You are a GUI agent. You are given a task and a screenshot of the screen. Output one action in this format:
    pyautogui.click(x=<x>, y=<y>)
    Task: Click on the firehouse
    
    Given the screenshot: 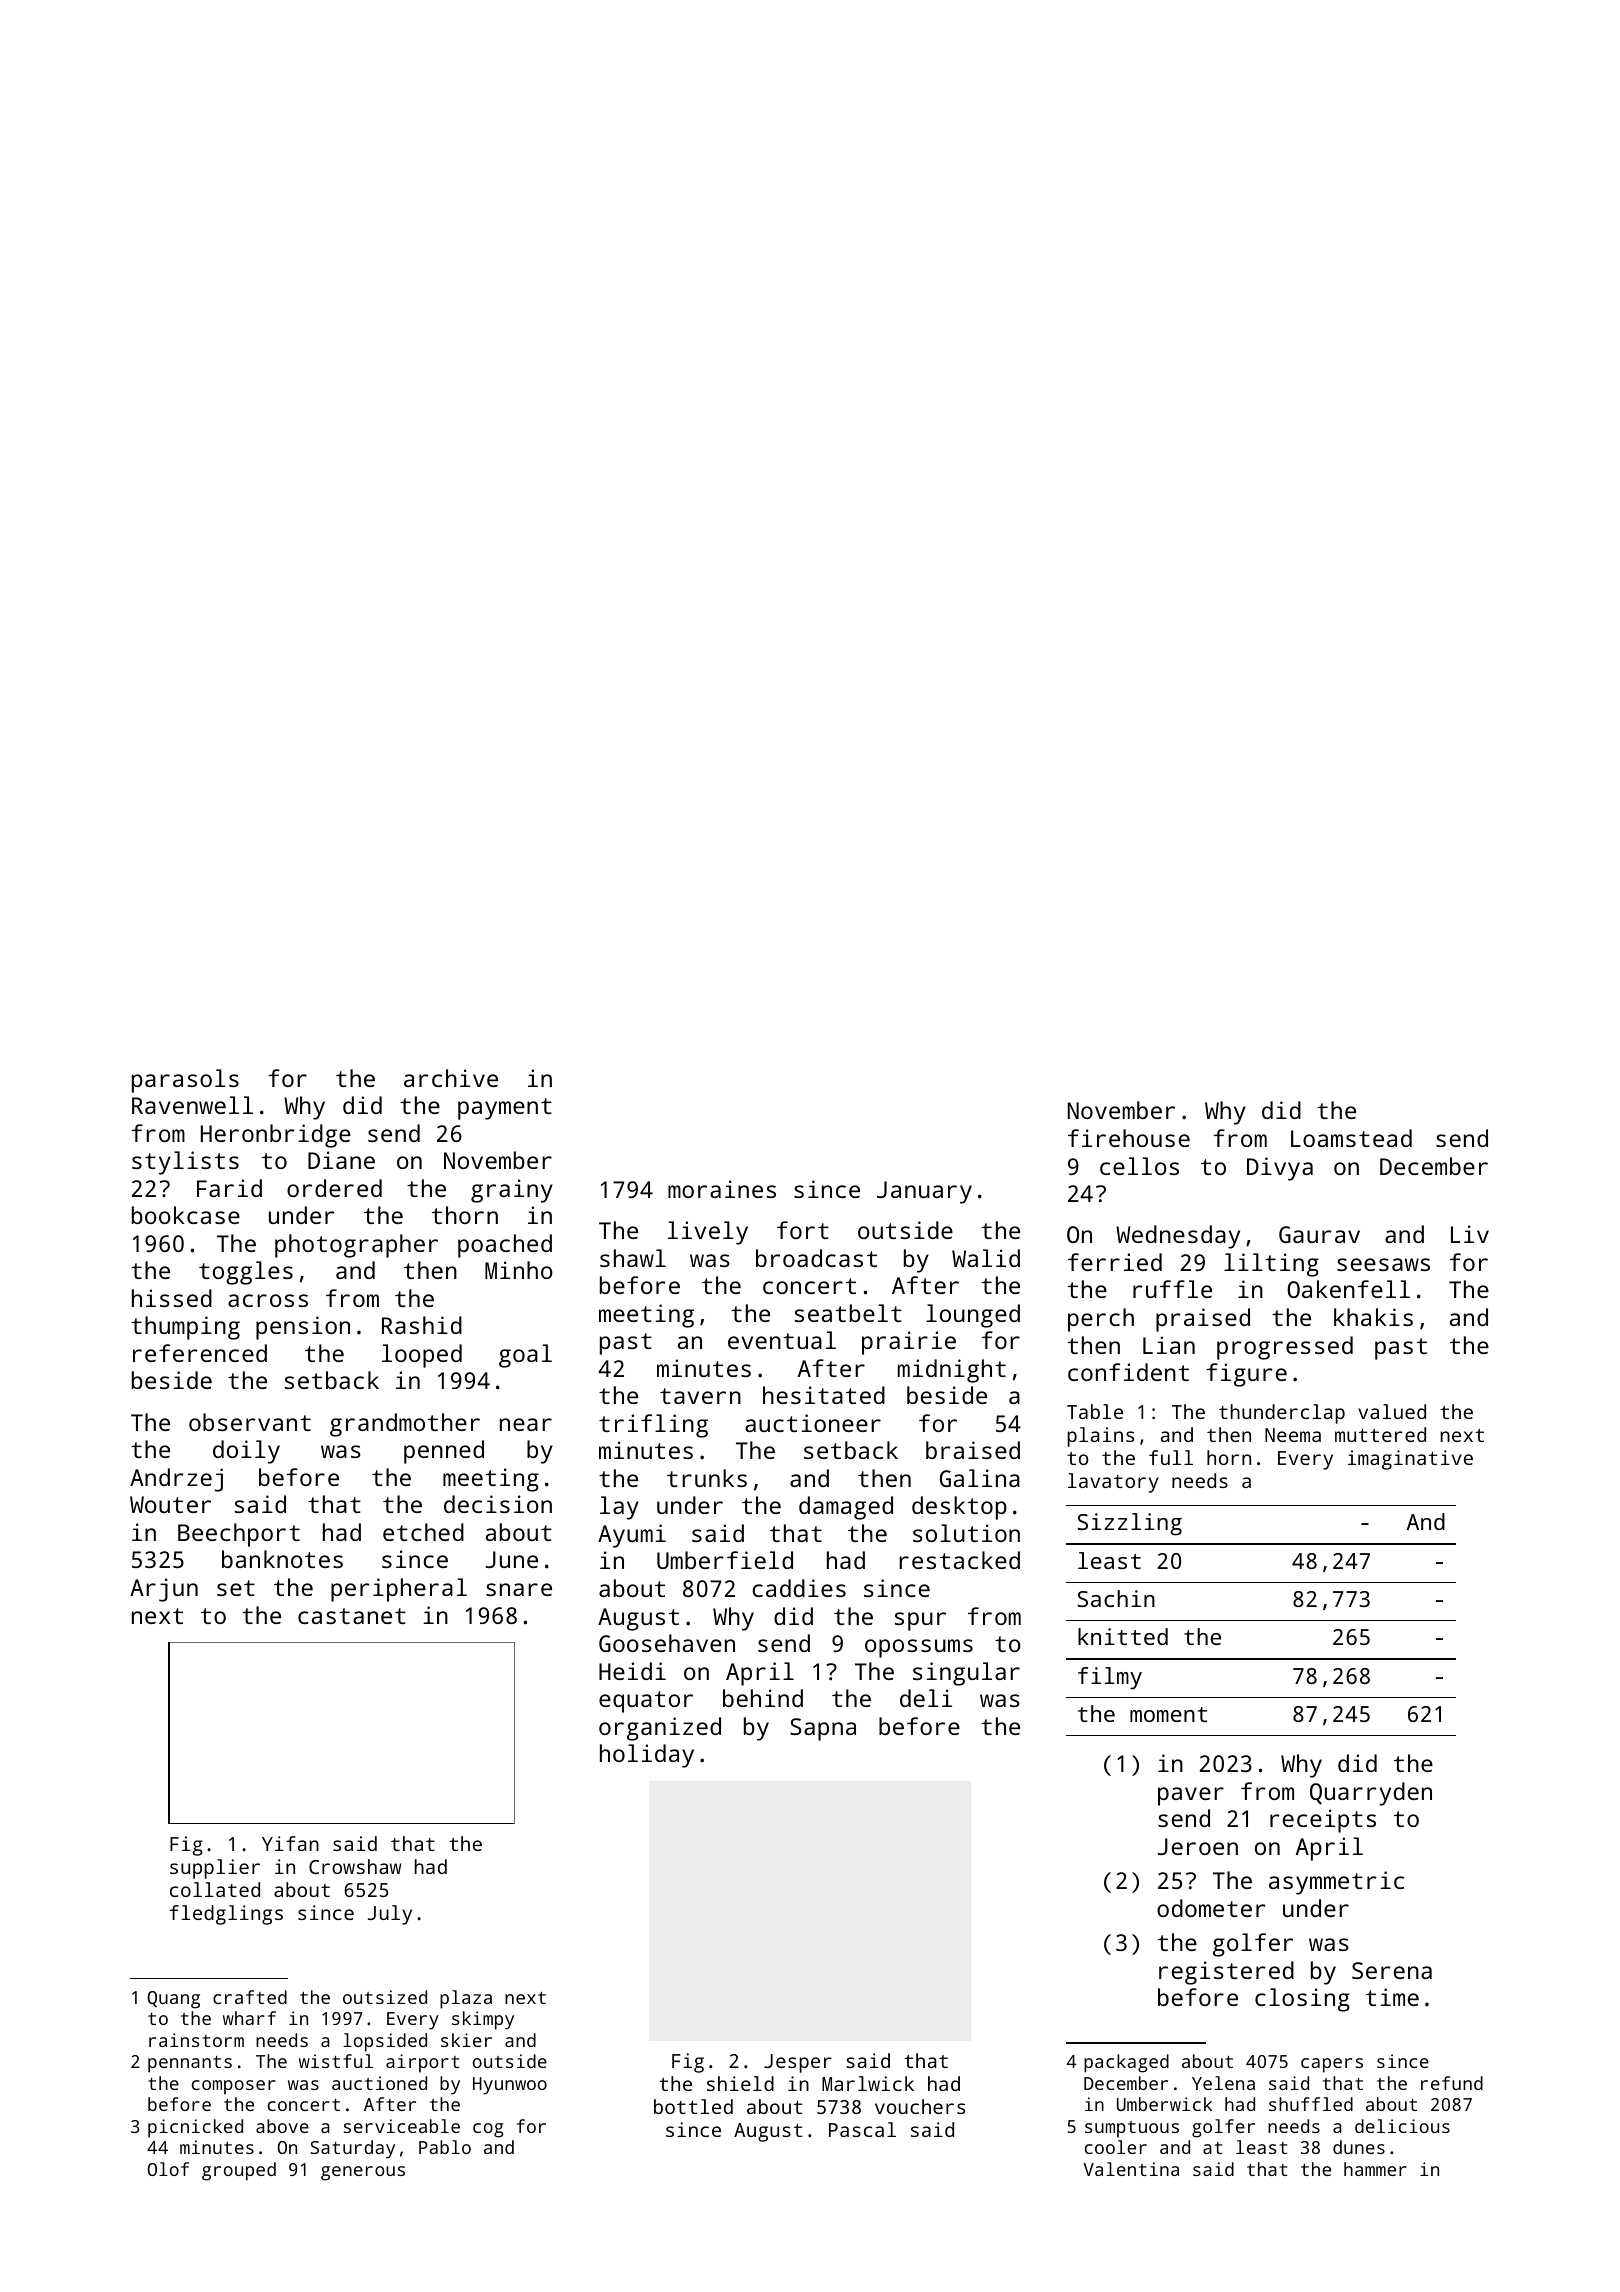 What is the action you would take?
    pyautogui.click(x=1129, y=1138)
